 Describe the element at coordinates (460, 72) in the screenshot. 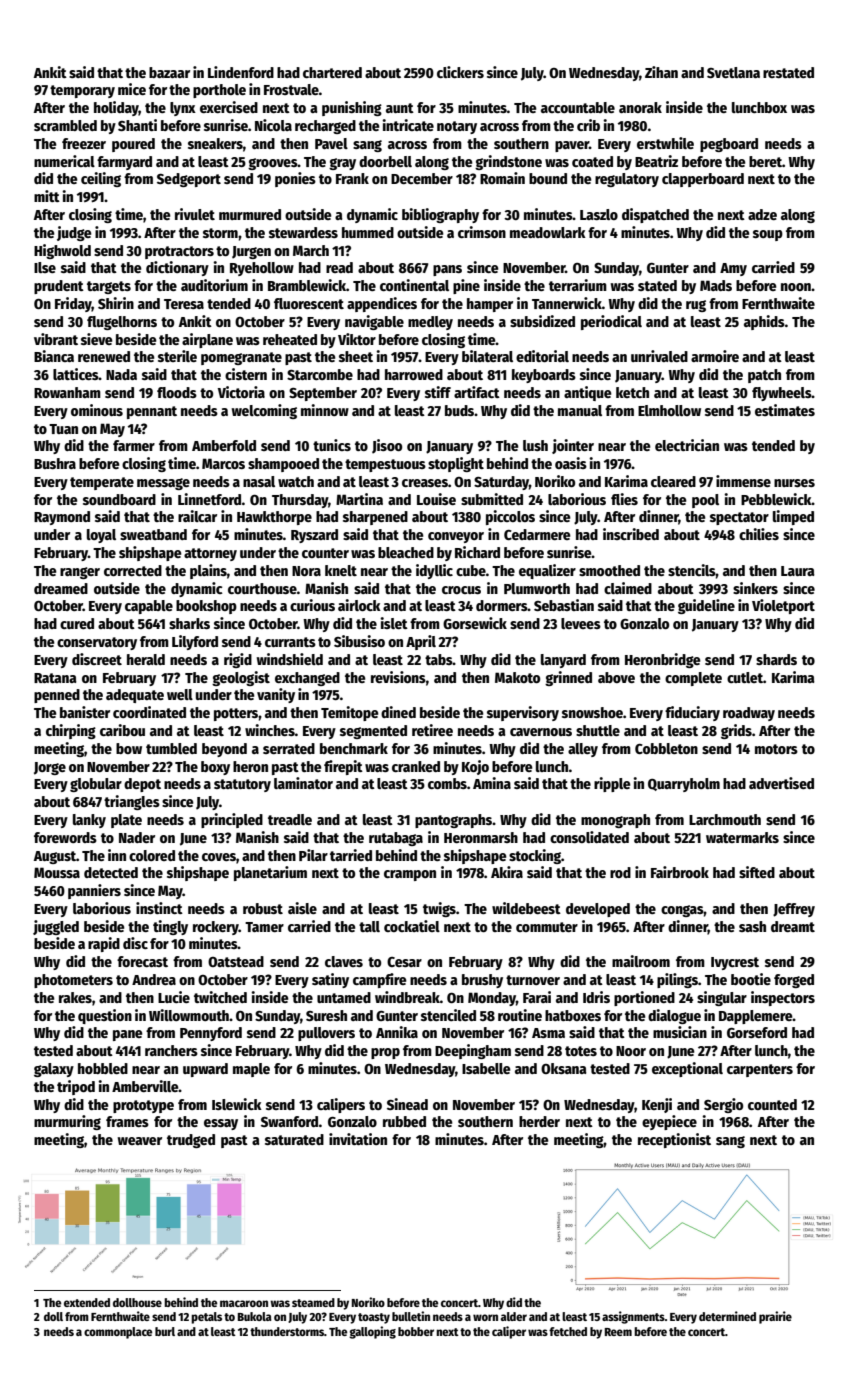

I see `clickers` at that location.
